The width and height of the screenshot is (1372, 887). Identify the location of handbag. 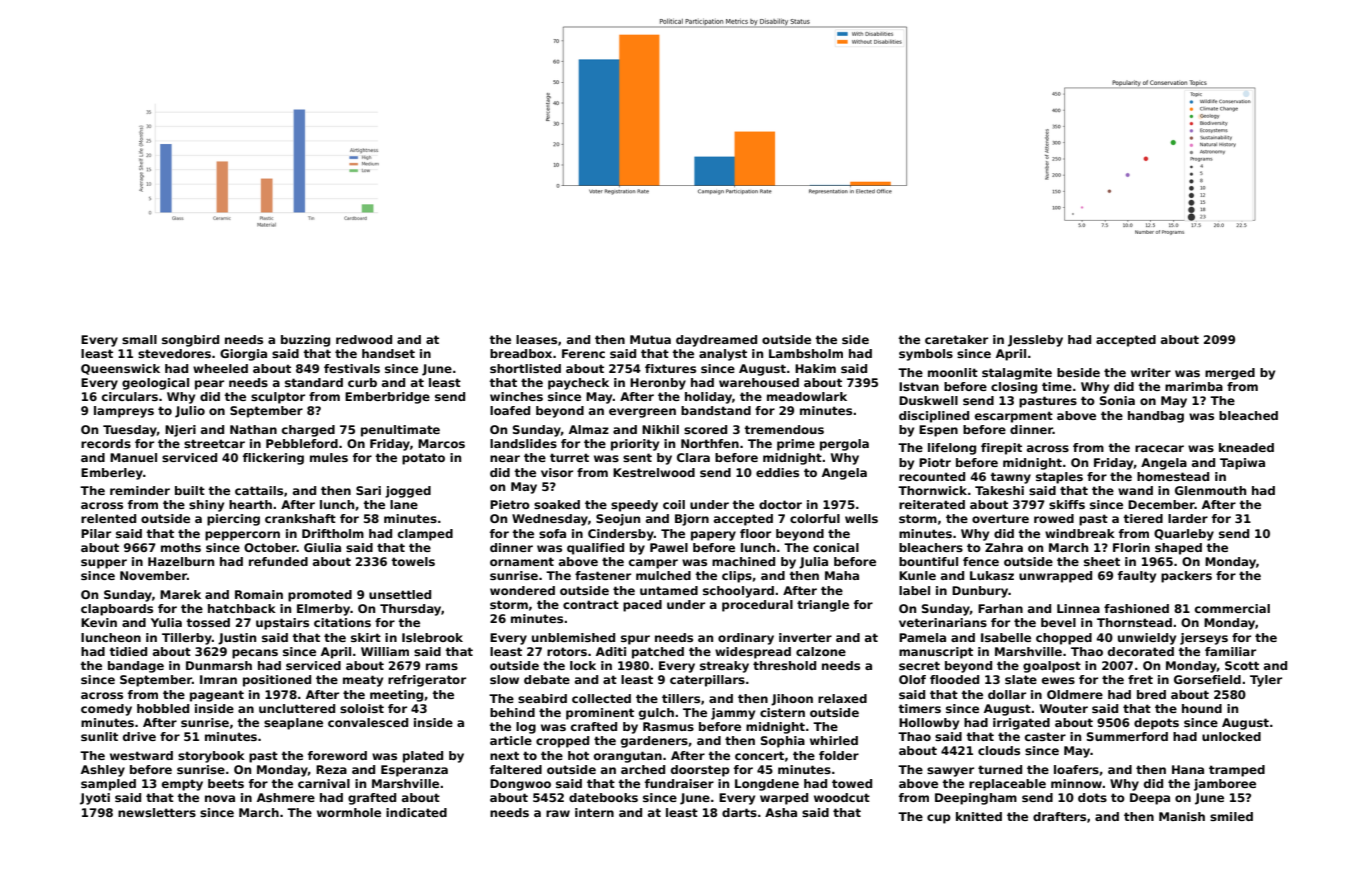
(1156, 417).
